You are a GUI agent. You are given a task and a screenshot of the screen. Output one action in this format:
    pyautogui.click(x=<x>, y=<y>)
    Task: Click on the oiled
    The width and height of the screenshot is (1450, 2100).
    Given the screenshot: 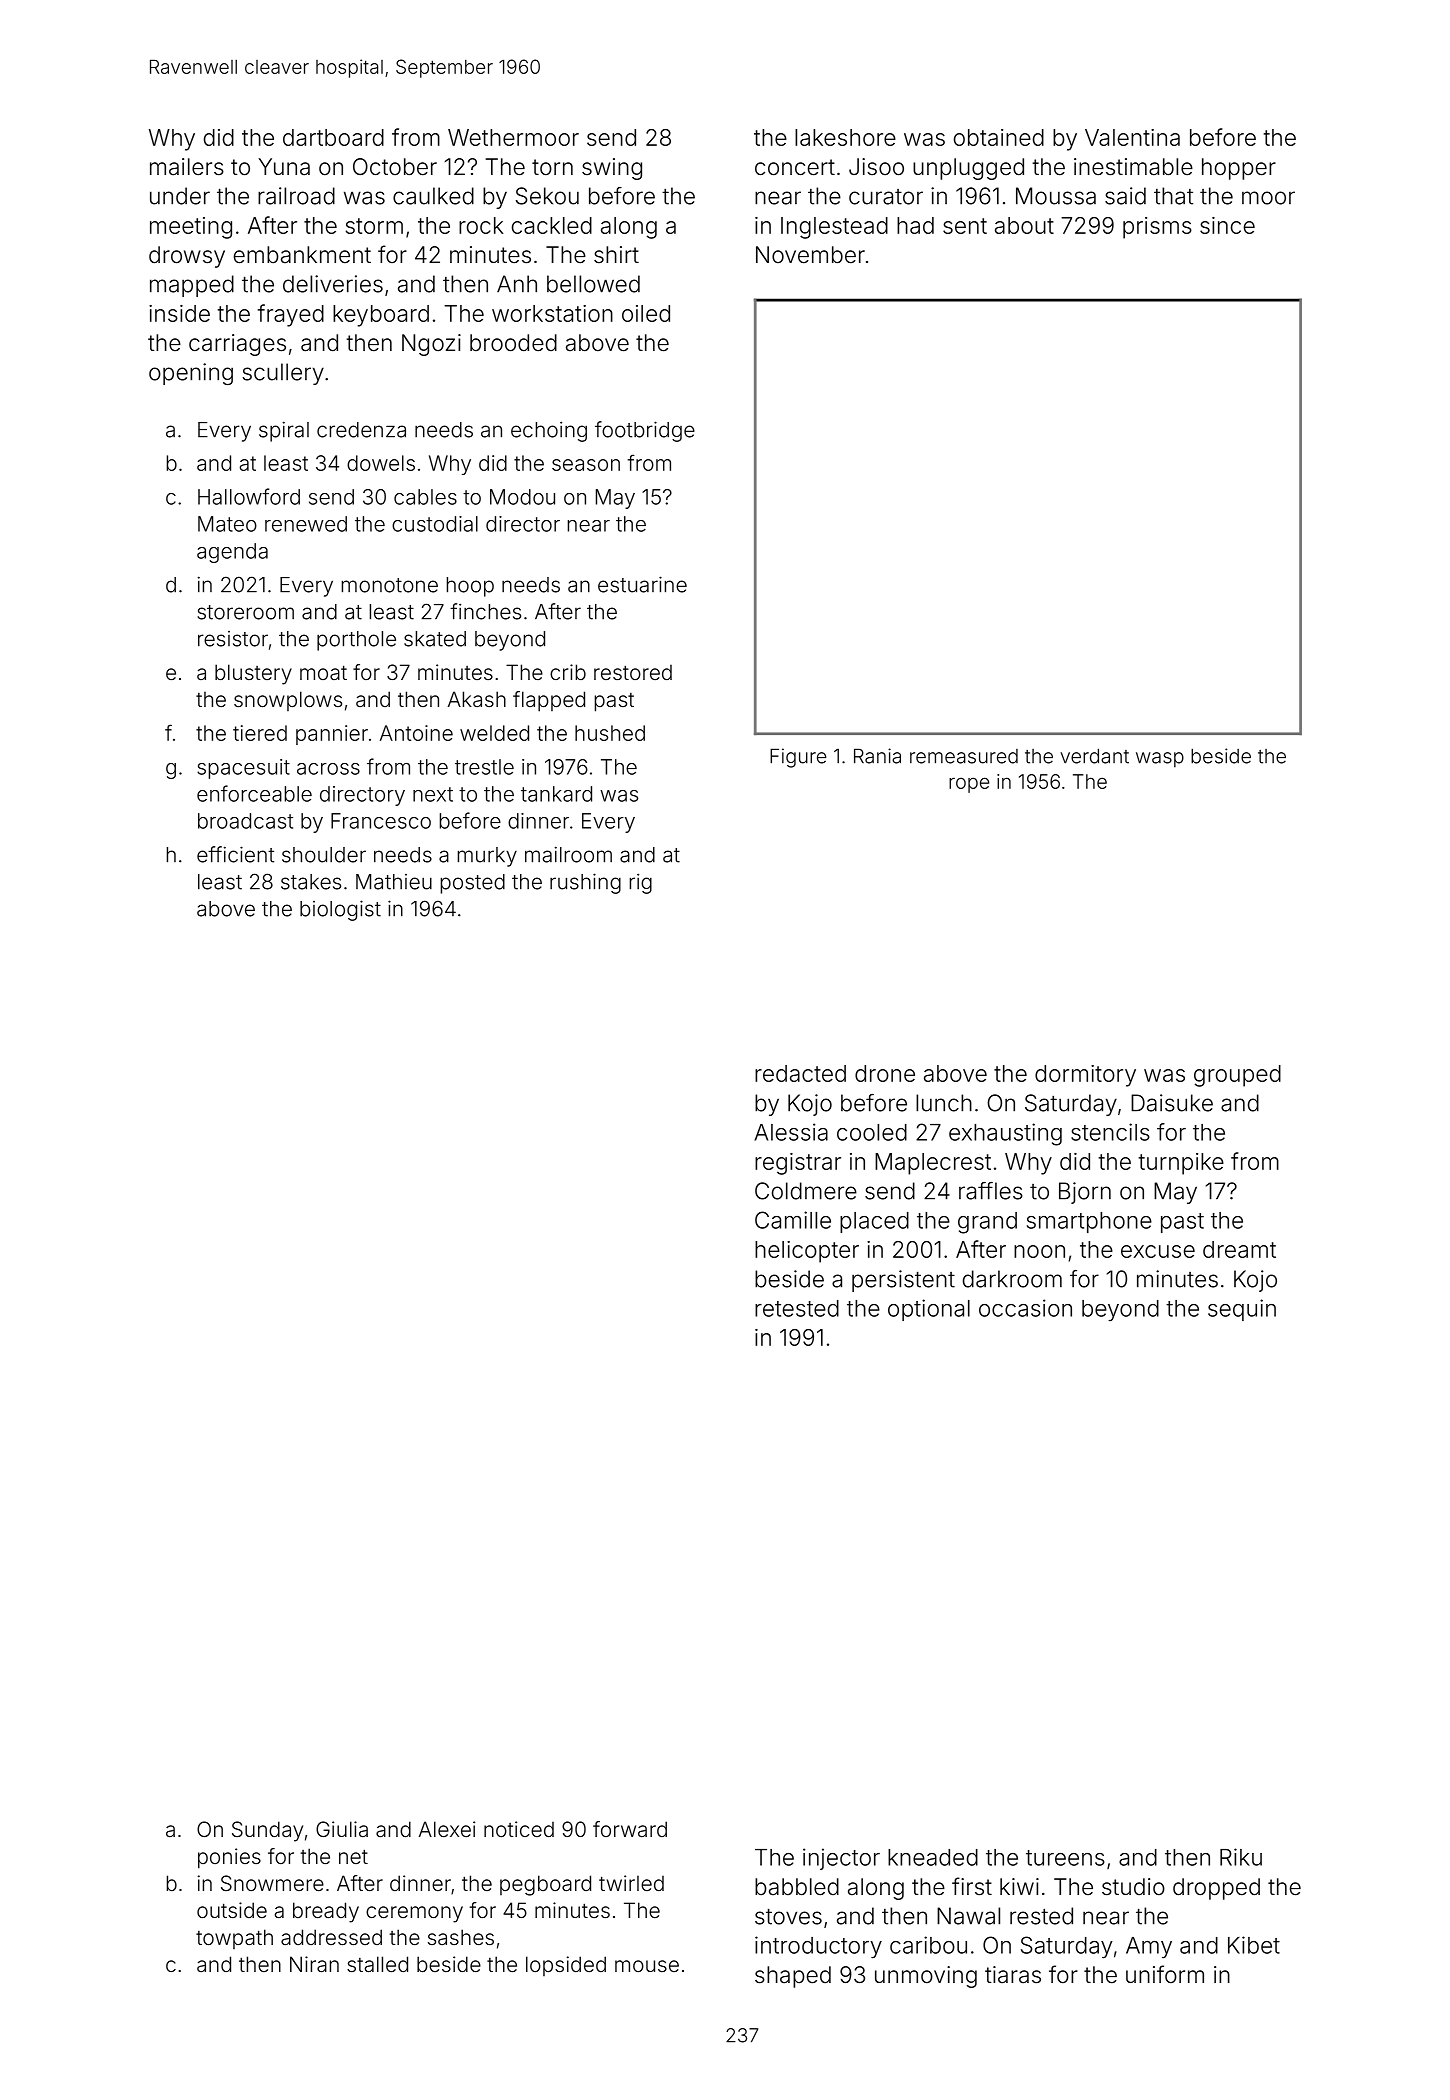 What is the action you would take?
    pyautogui.click(x=646, y=313)
